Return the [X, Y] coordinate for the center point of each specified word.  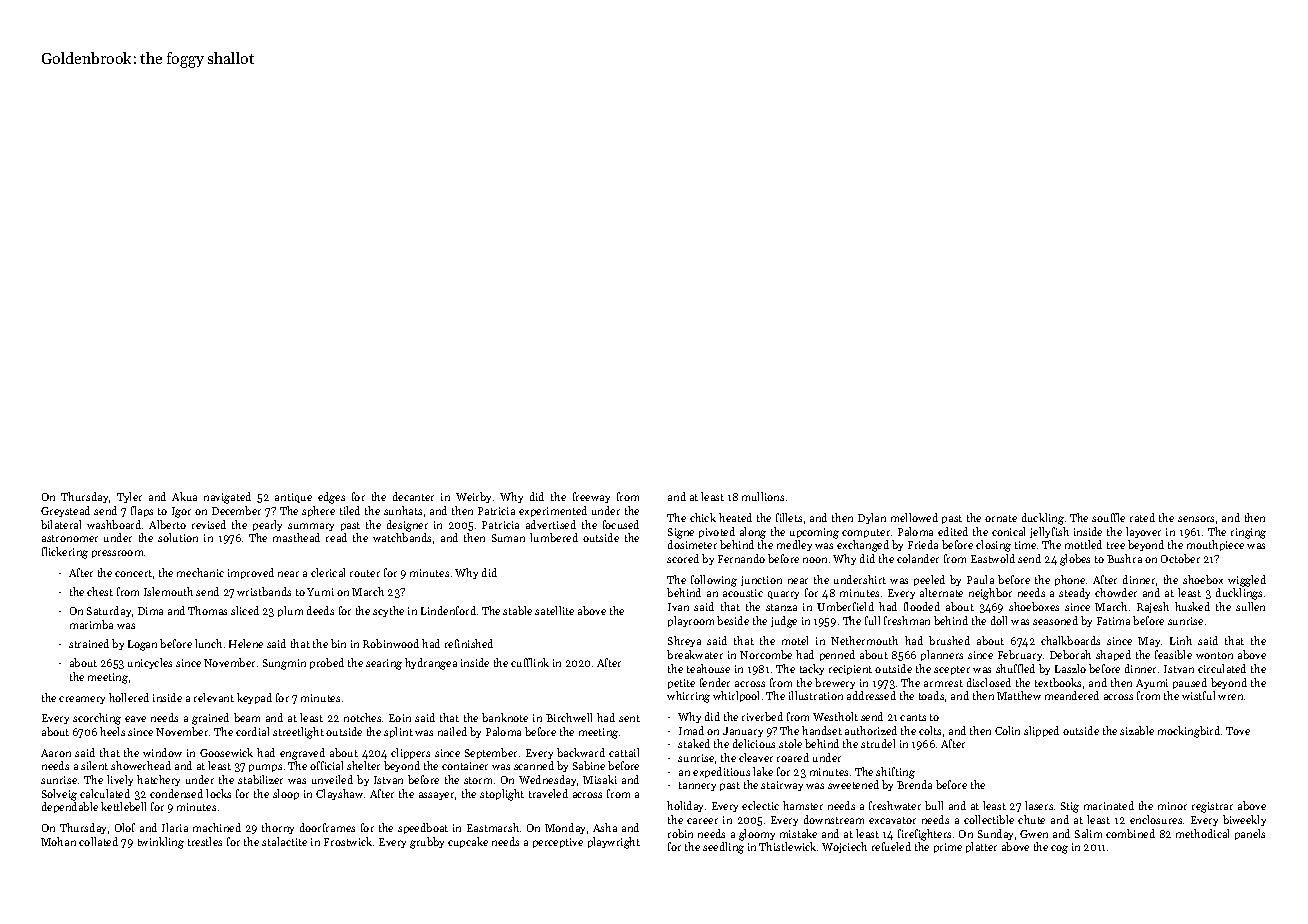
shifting [895, 773]
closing [993, 546]
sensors [1196, 519]
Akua [184, 496]
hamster [803, 805]
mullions [763, 496]
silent [94, 765]
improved [251, 573]
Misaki [600, 779]
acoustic [743, 593]
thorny [278, 828]
